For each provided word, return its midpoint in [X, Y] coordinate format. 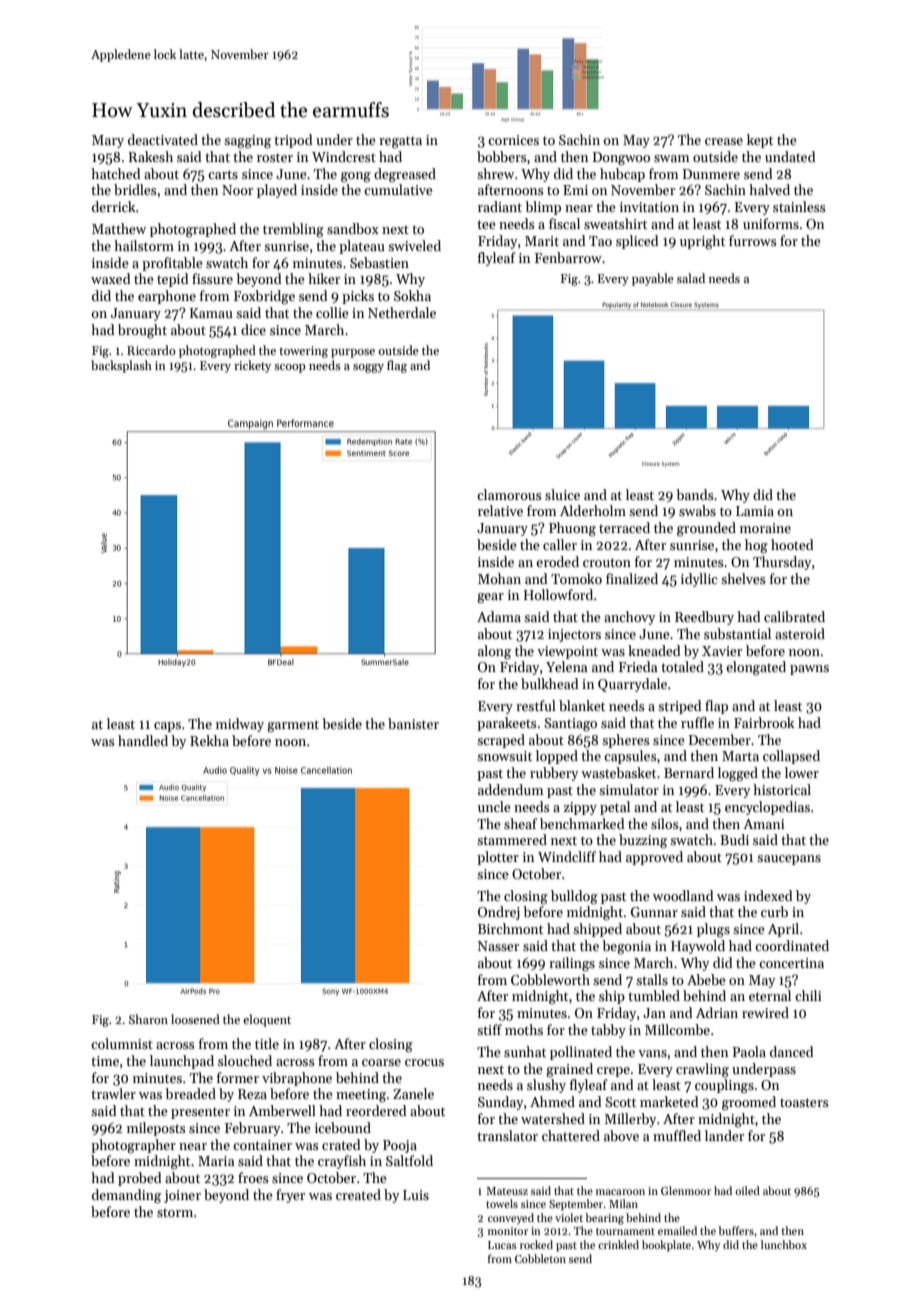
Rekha [209, 740]
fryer [290, 1196]
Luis [416, 1195]
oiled [747, 1190]
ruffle [697, 722]
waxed [111, 278]
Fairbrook [764, 722]
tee [486, 224]
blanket [582, 705]
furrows [753, 240]
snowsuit [504, 756]
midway [240, 725]
